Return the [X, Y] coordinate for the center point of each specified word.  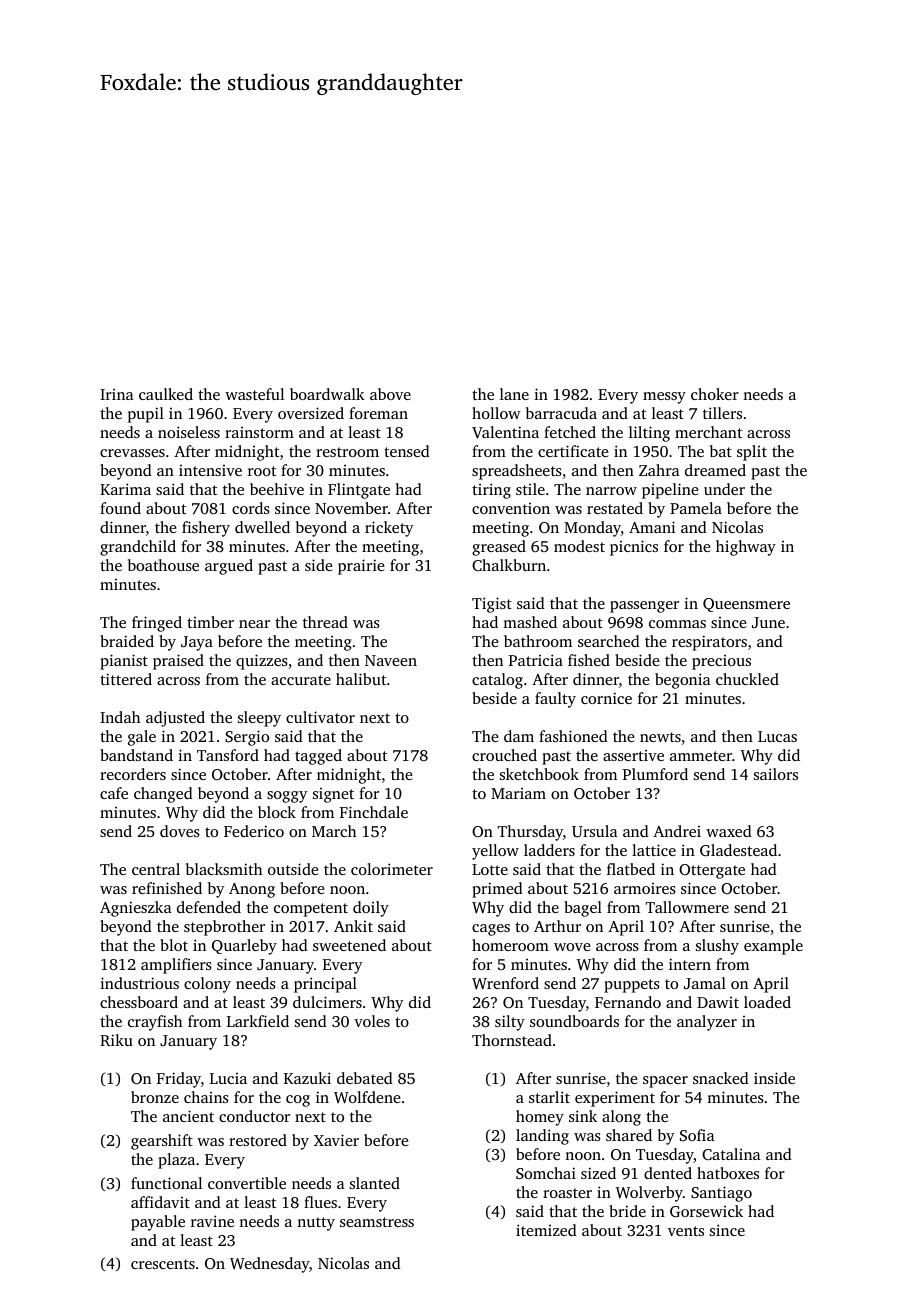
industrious [139, 983]
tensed [407, 451]
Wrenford [505, 983]
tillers [722, 413]
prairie [361, 567]
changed [163, 795]
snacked [721, 1078]
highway [746, 548]
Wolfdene [367, 1097]
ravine [212, 1221]
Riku [116, 1040]
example [773, 947]
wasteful [254, 394]
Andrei [677, 831]
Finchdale [374, 812]
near [254, 624]
